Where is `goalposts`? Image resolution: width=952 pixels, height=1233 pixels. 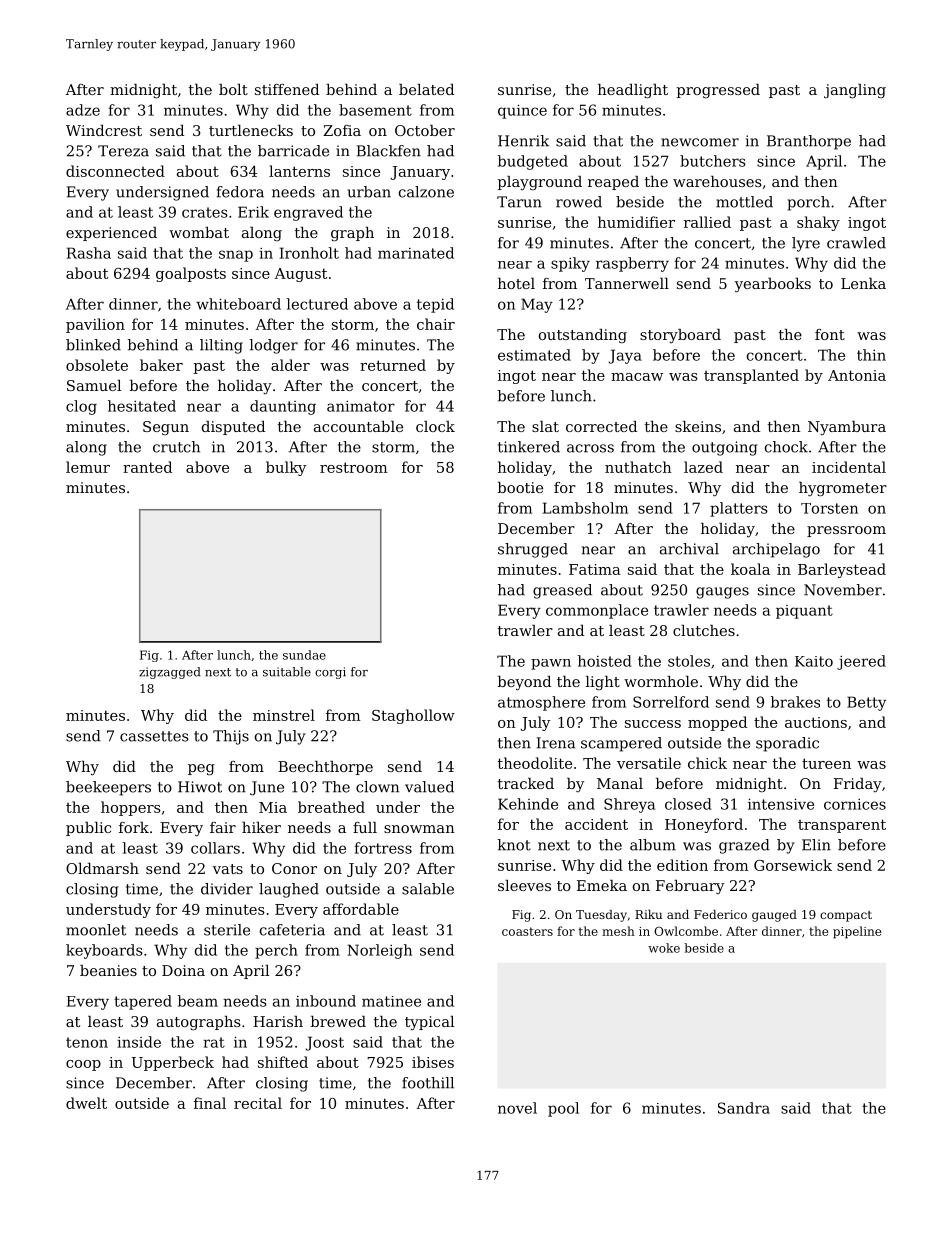
goalposts is located at coordinates (191, 274).
